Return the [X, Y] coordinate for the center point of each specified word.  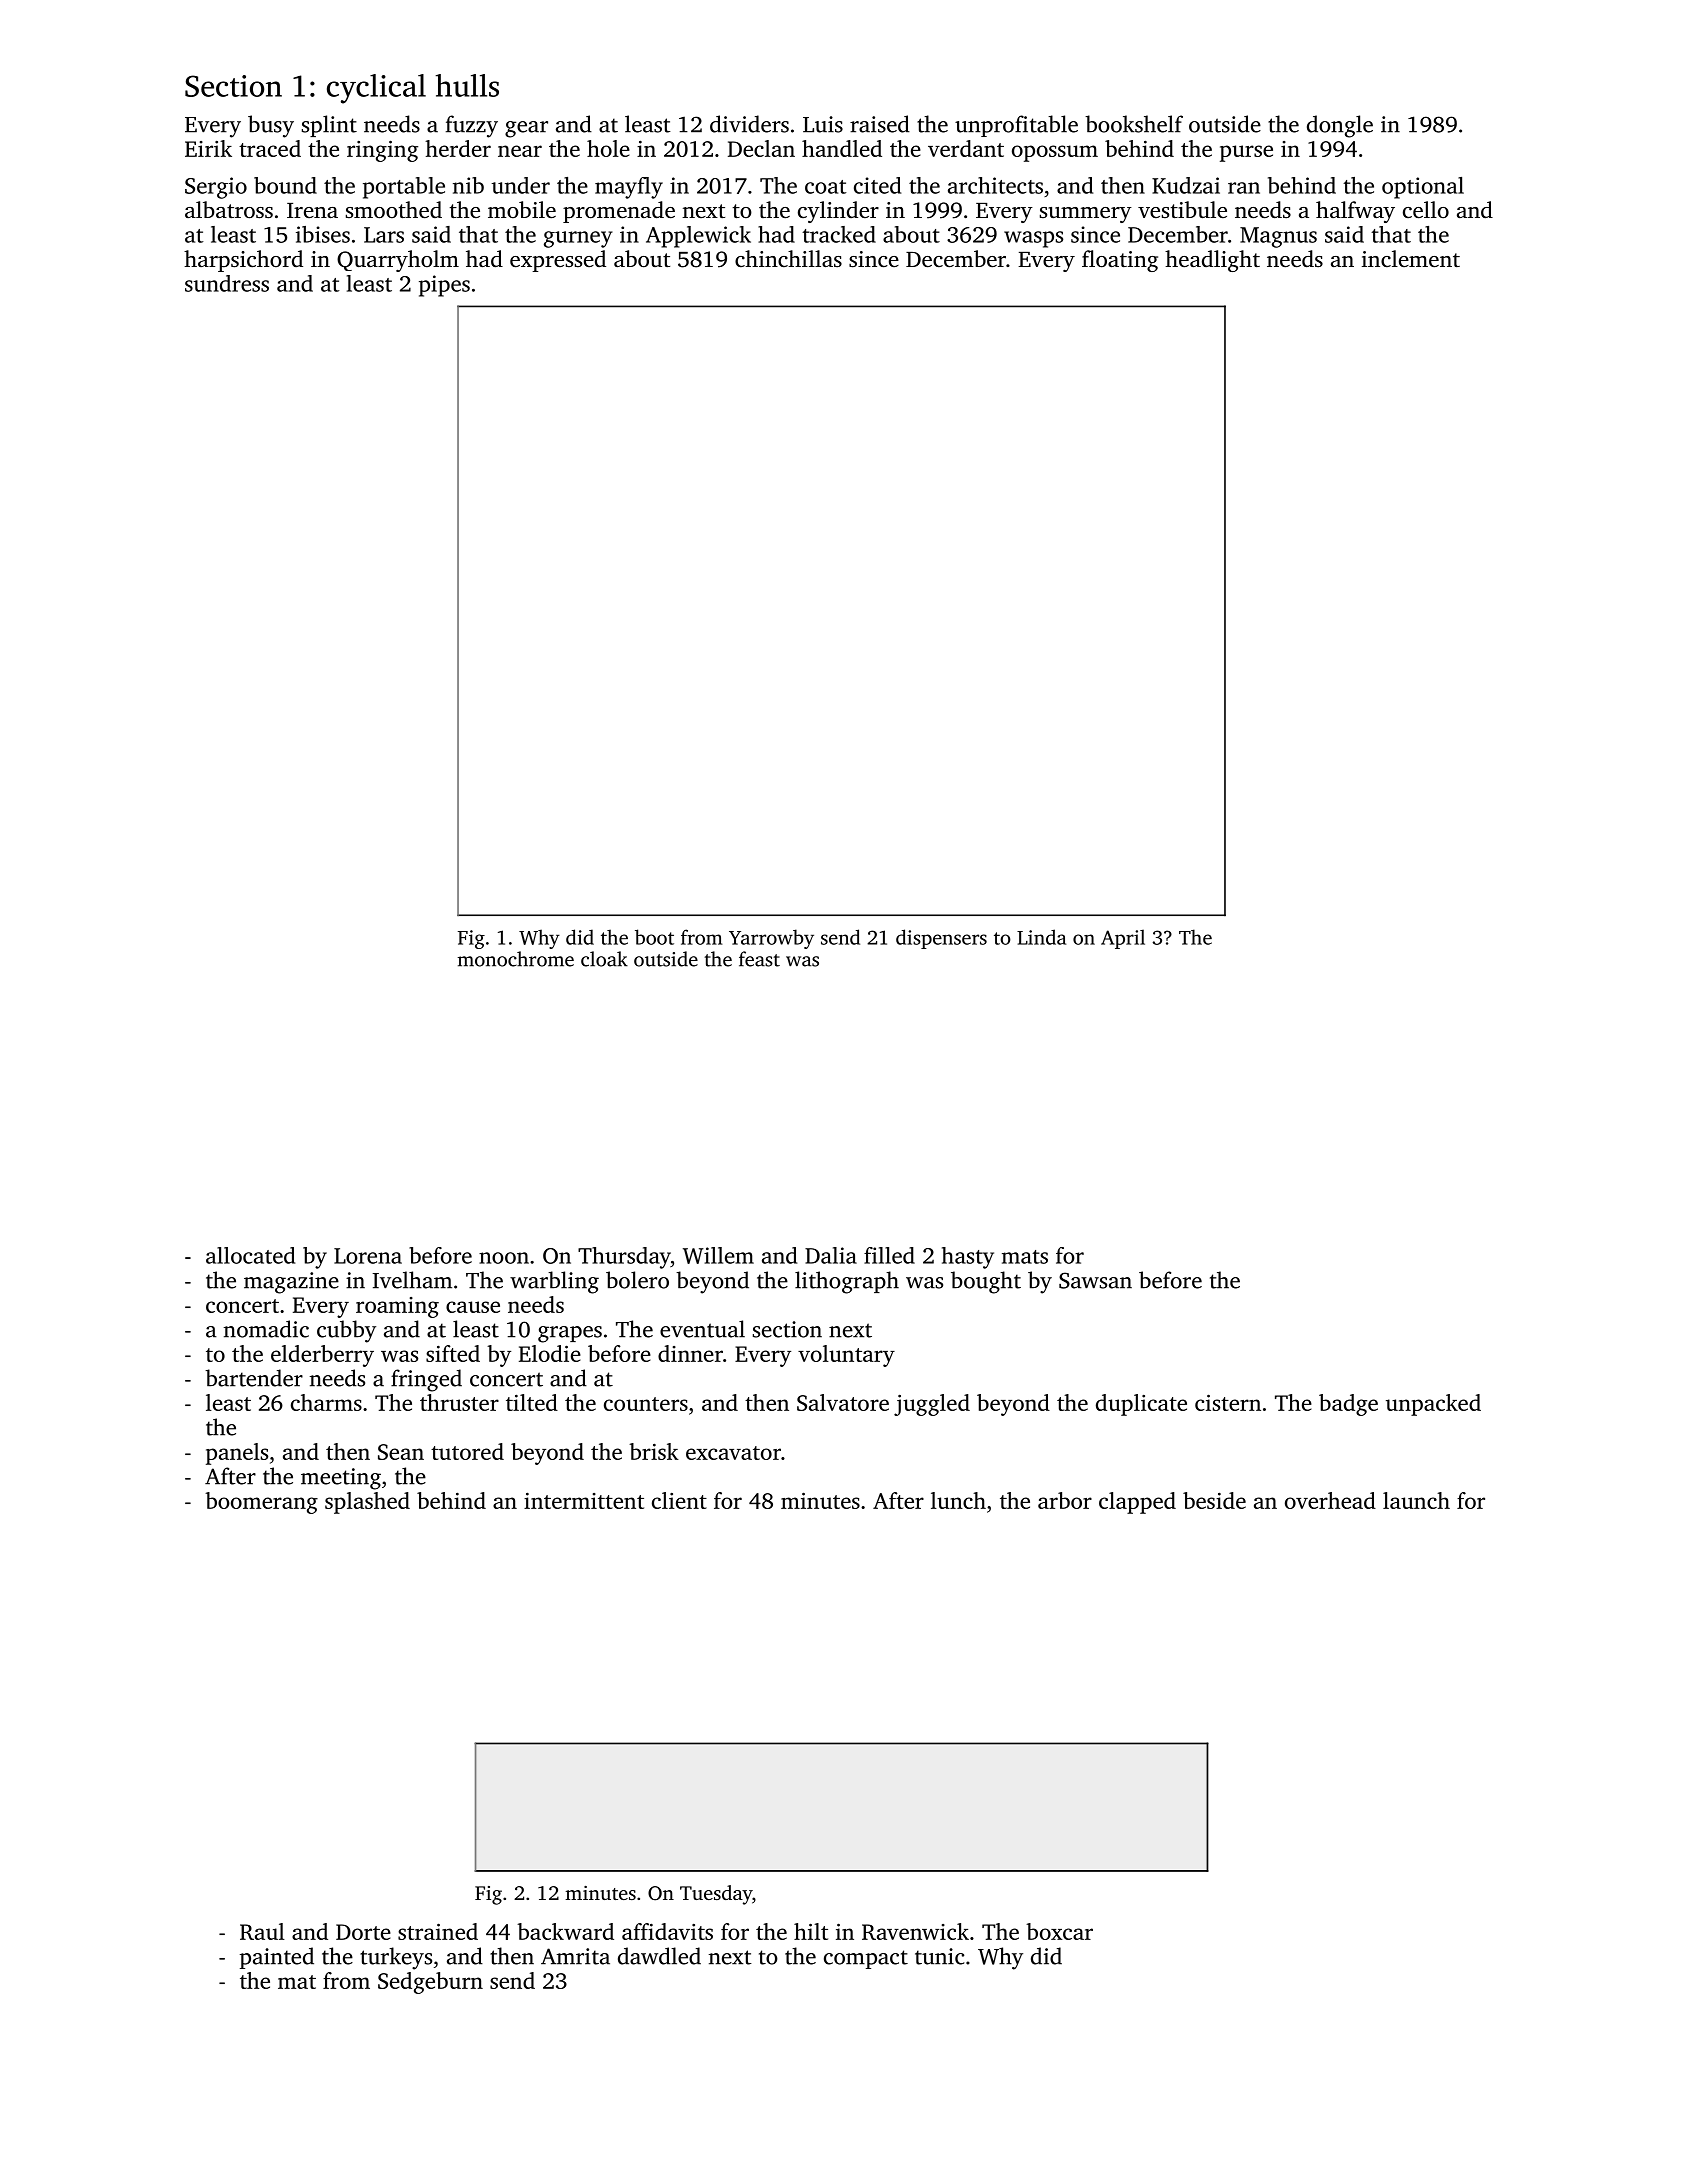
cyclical [376, 89]
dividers [749, 124]
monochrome [516, 959]
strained [438, 1931]
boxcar [1059, 1931]
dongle [1340, 126]
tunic [939, 1956]
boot [654, 937]
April [1123, 939]
